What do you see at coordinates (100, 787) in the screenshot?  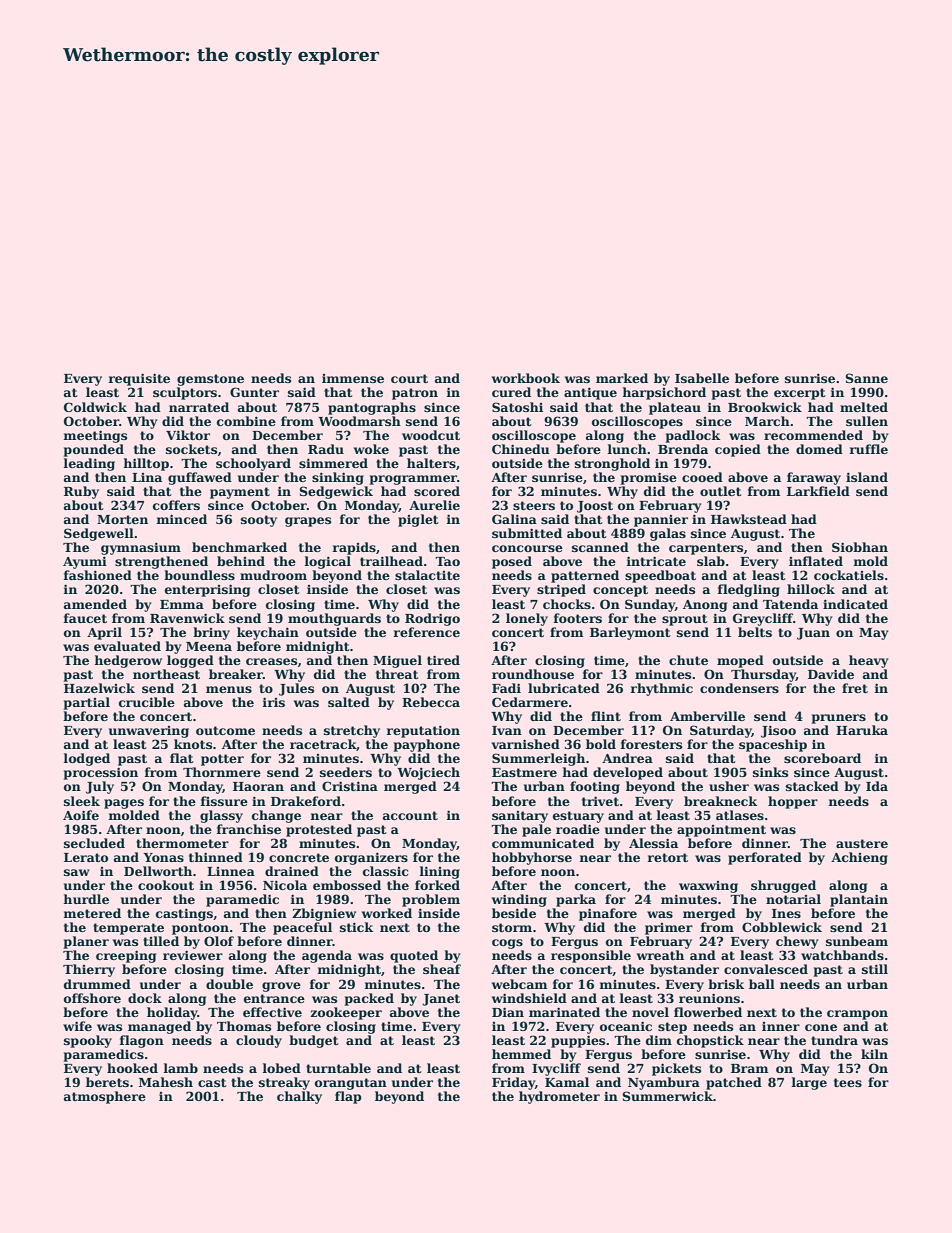 I see `July` at bounding box center [100, 787].
